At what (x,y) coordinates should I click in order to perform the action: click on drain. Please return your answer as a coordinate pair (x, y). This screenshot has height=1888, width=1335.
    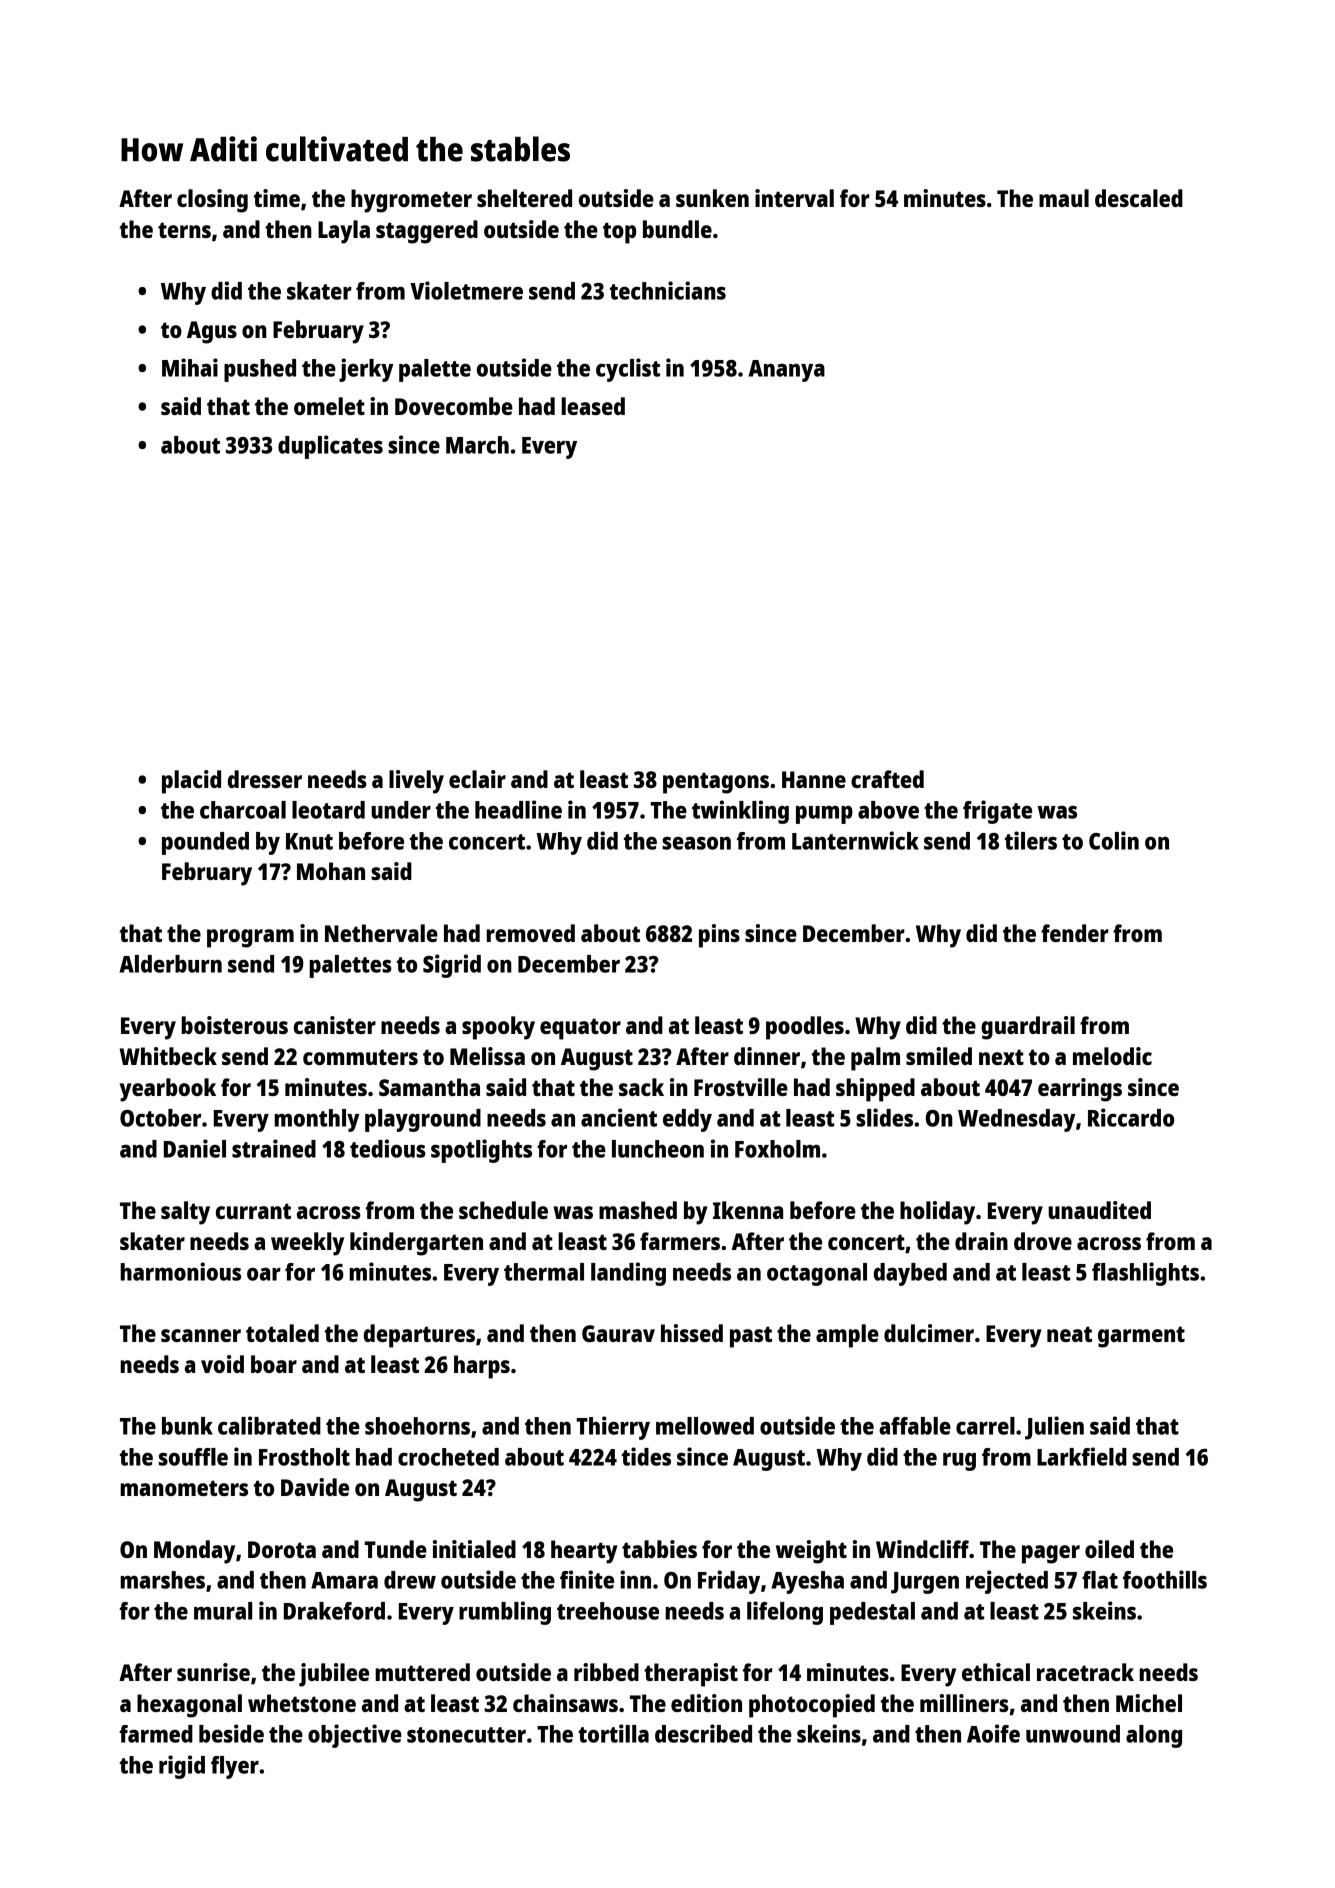
    Looking at the image, I should click on (981, 1241).
